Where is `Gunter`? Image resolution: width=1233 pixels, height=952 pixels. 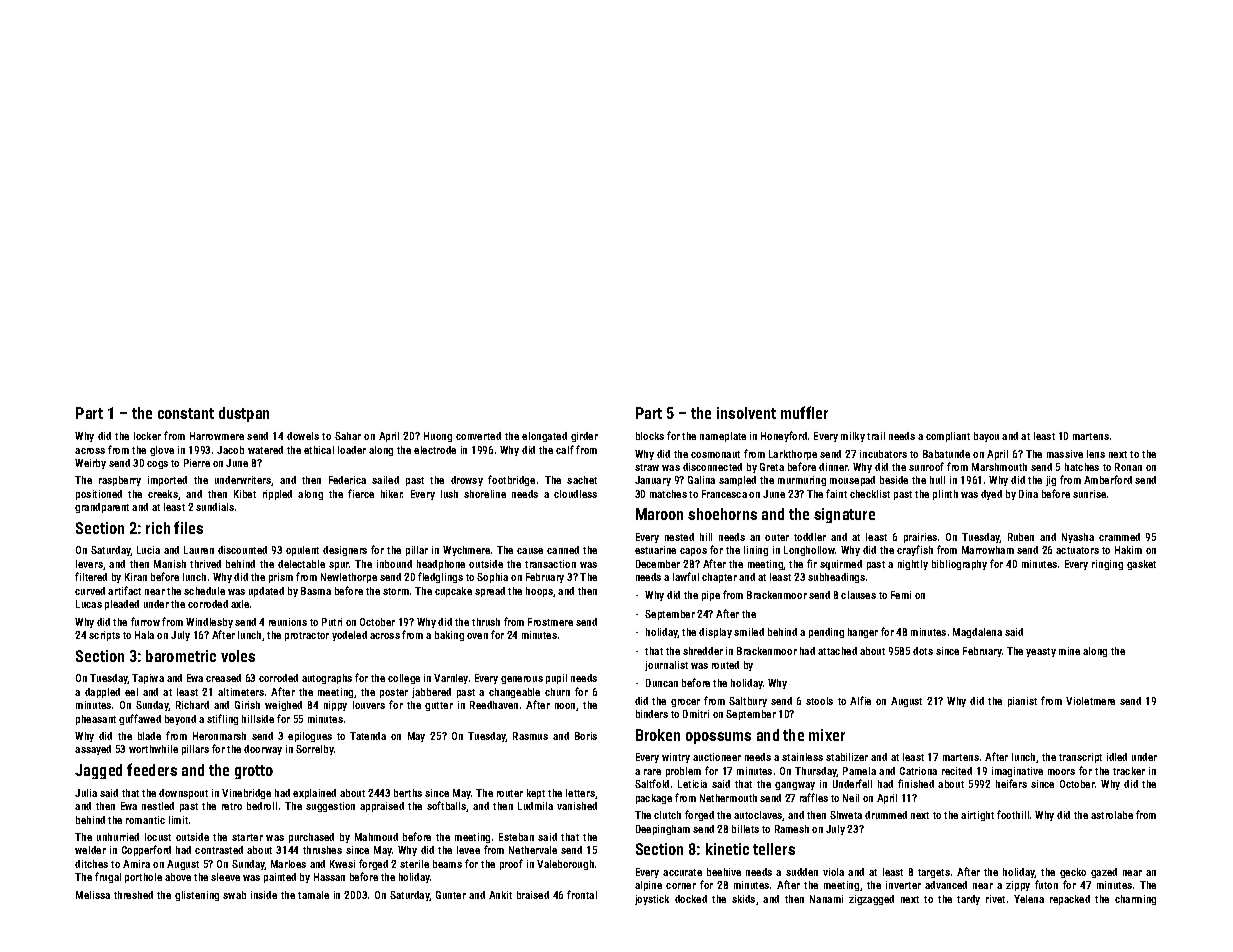 Gunter is located at coordinates (451, 895).
